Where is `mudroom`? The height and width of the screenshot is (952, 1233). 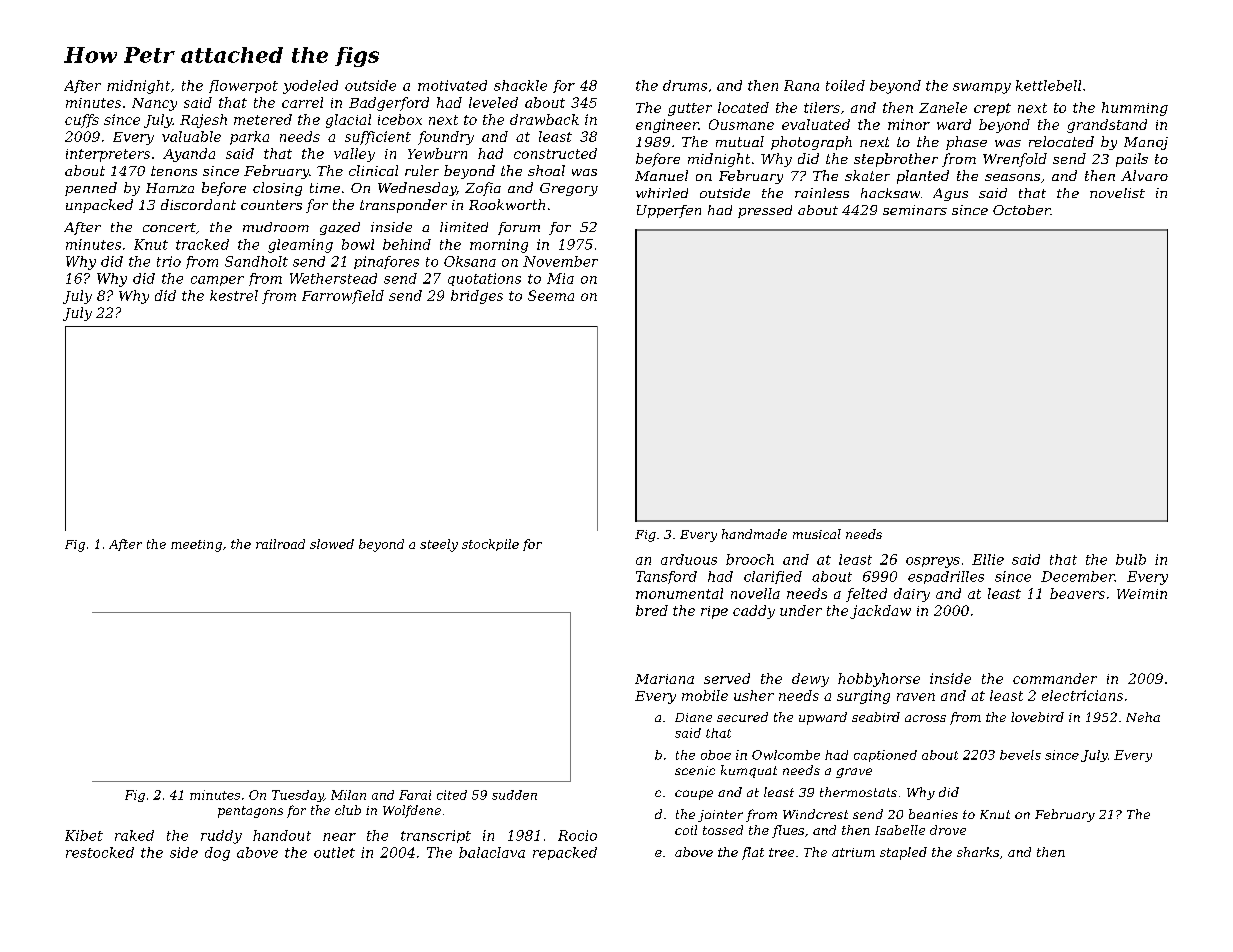 mudroom is located at coordinates (276, 227).
